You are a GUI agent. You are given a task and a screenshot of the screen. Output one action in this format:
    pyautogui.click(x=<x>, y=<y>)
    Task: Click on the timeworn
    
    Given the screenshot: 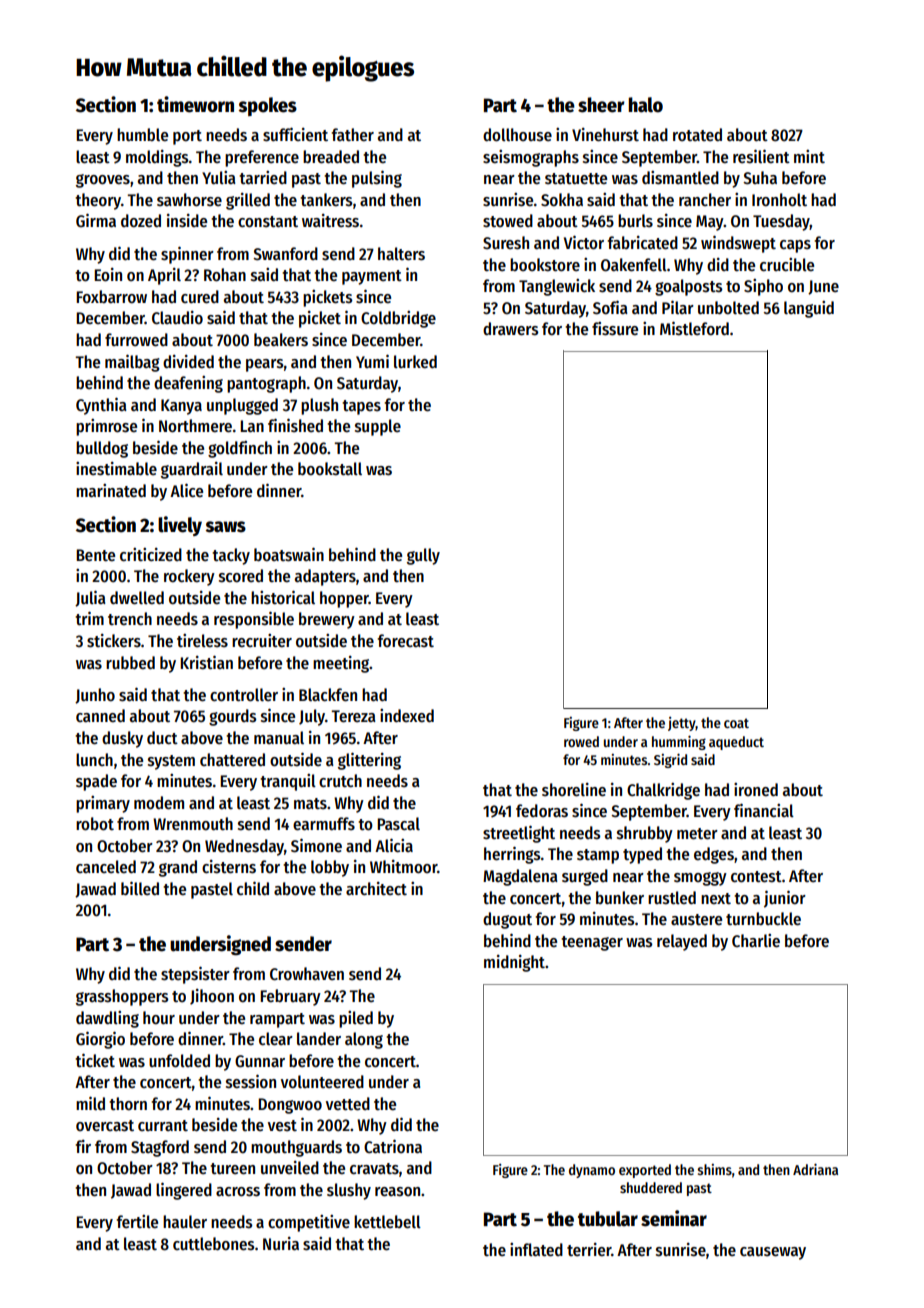 What is the action you would take?
    pyautogui.click(x=195, y=104)
